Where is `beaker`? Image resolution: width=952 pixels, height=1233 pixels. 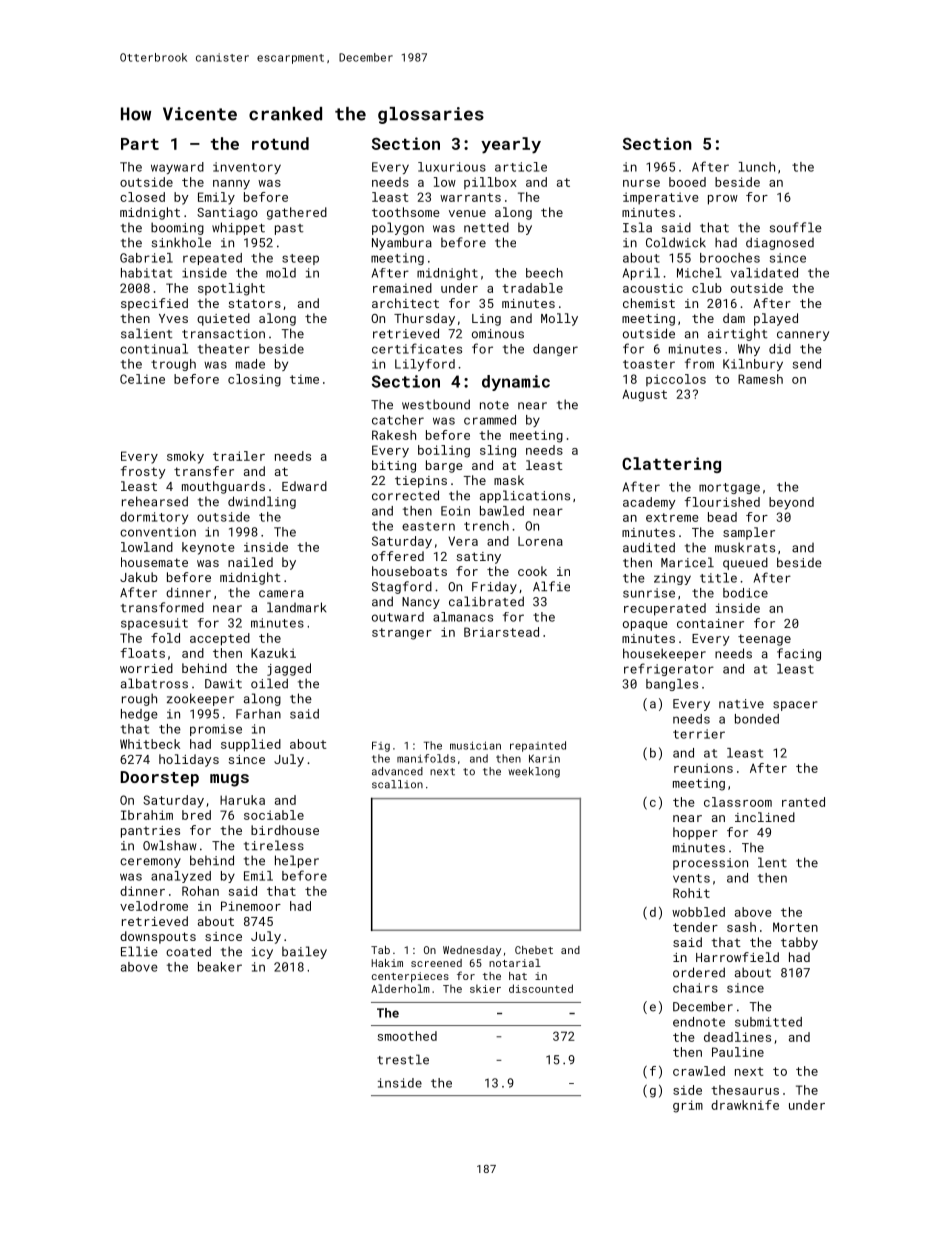
beaker is located at coordinates (220, 967).
